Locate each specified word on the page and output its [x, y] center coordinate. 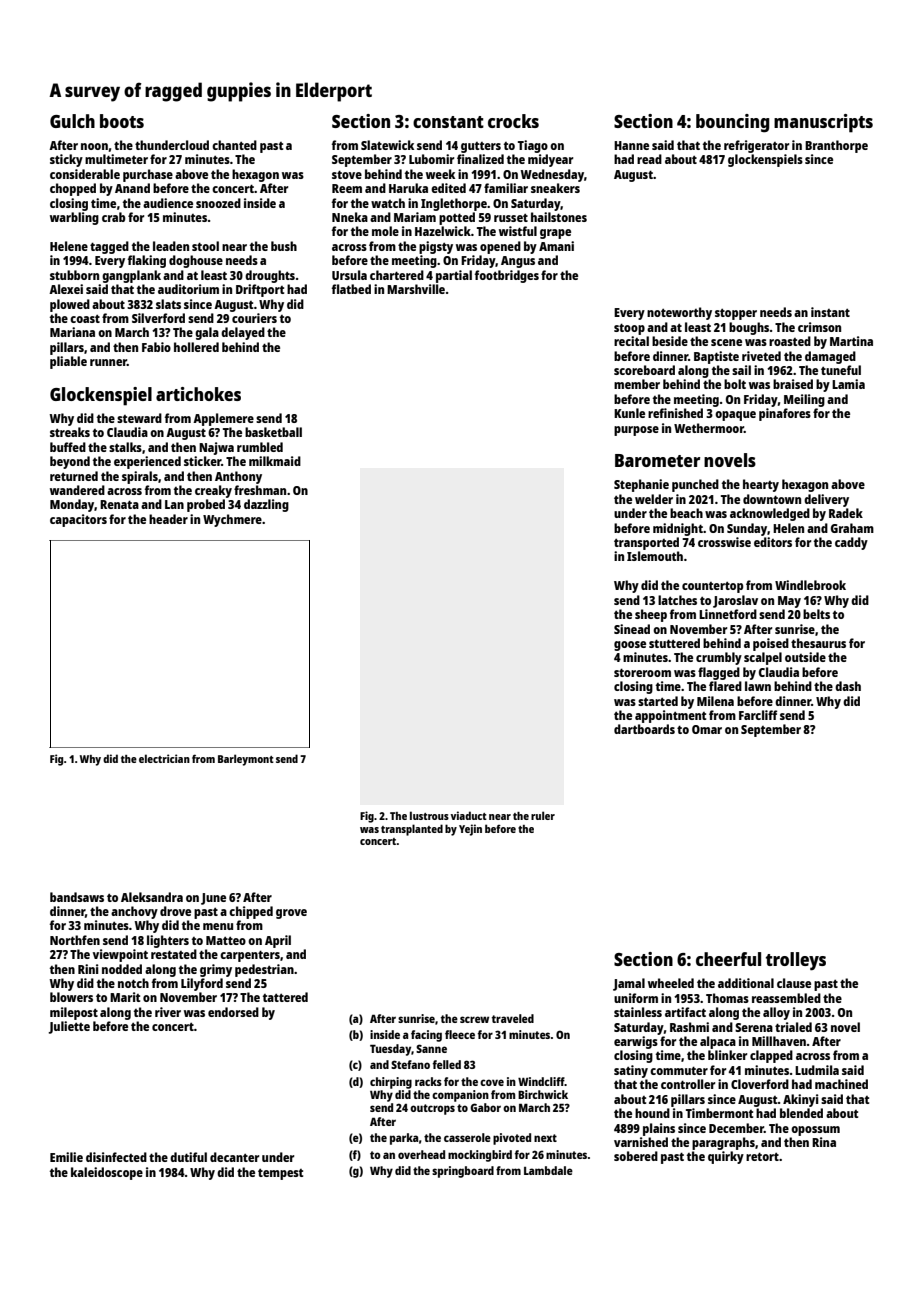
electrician [164, 758]
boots [122, 121]
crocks [513, 121]
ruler [543, 815]
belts [816, 614]
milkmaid [275, 461]
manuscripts [823, 123]
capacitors [78, 520]
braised [793, 384]
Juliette [69, 1027]
